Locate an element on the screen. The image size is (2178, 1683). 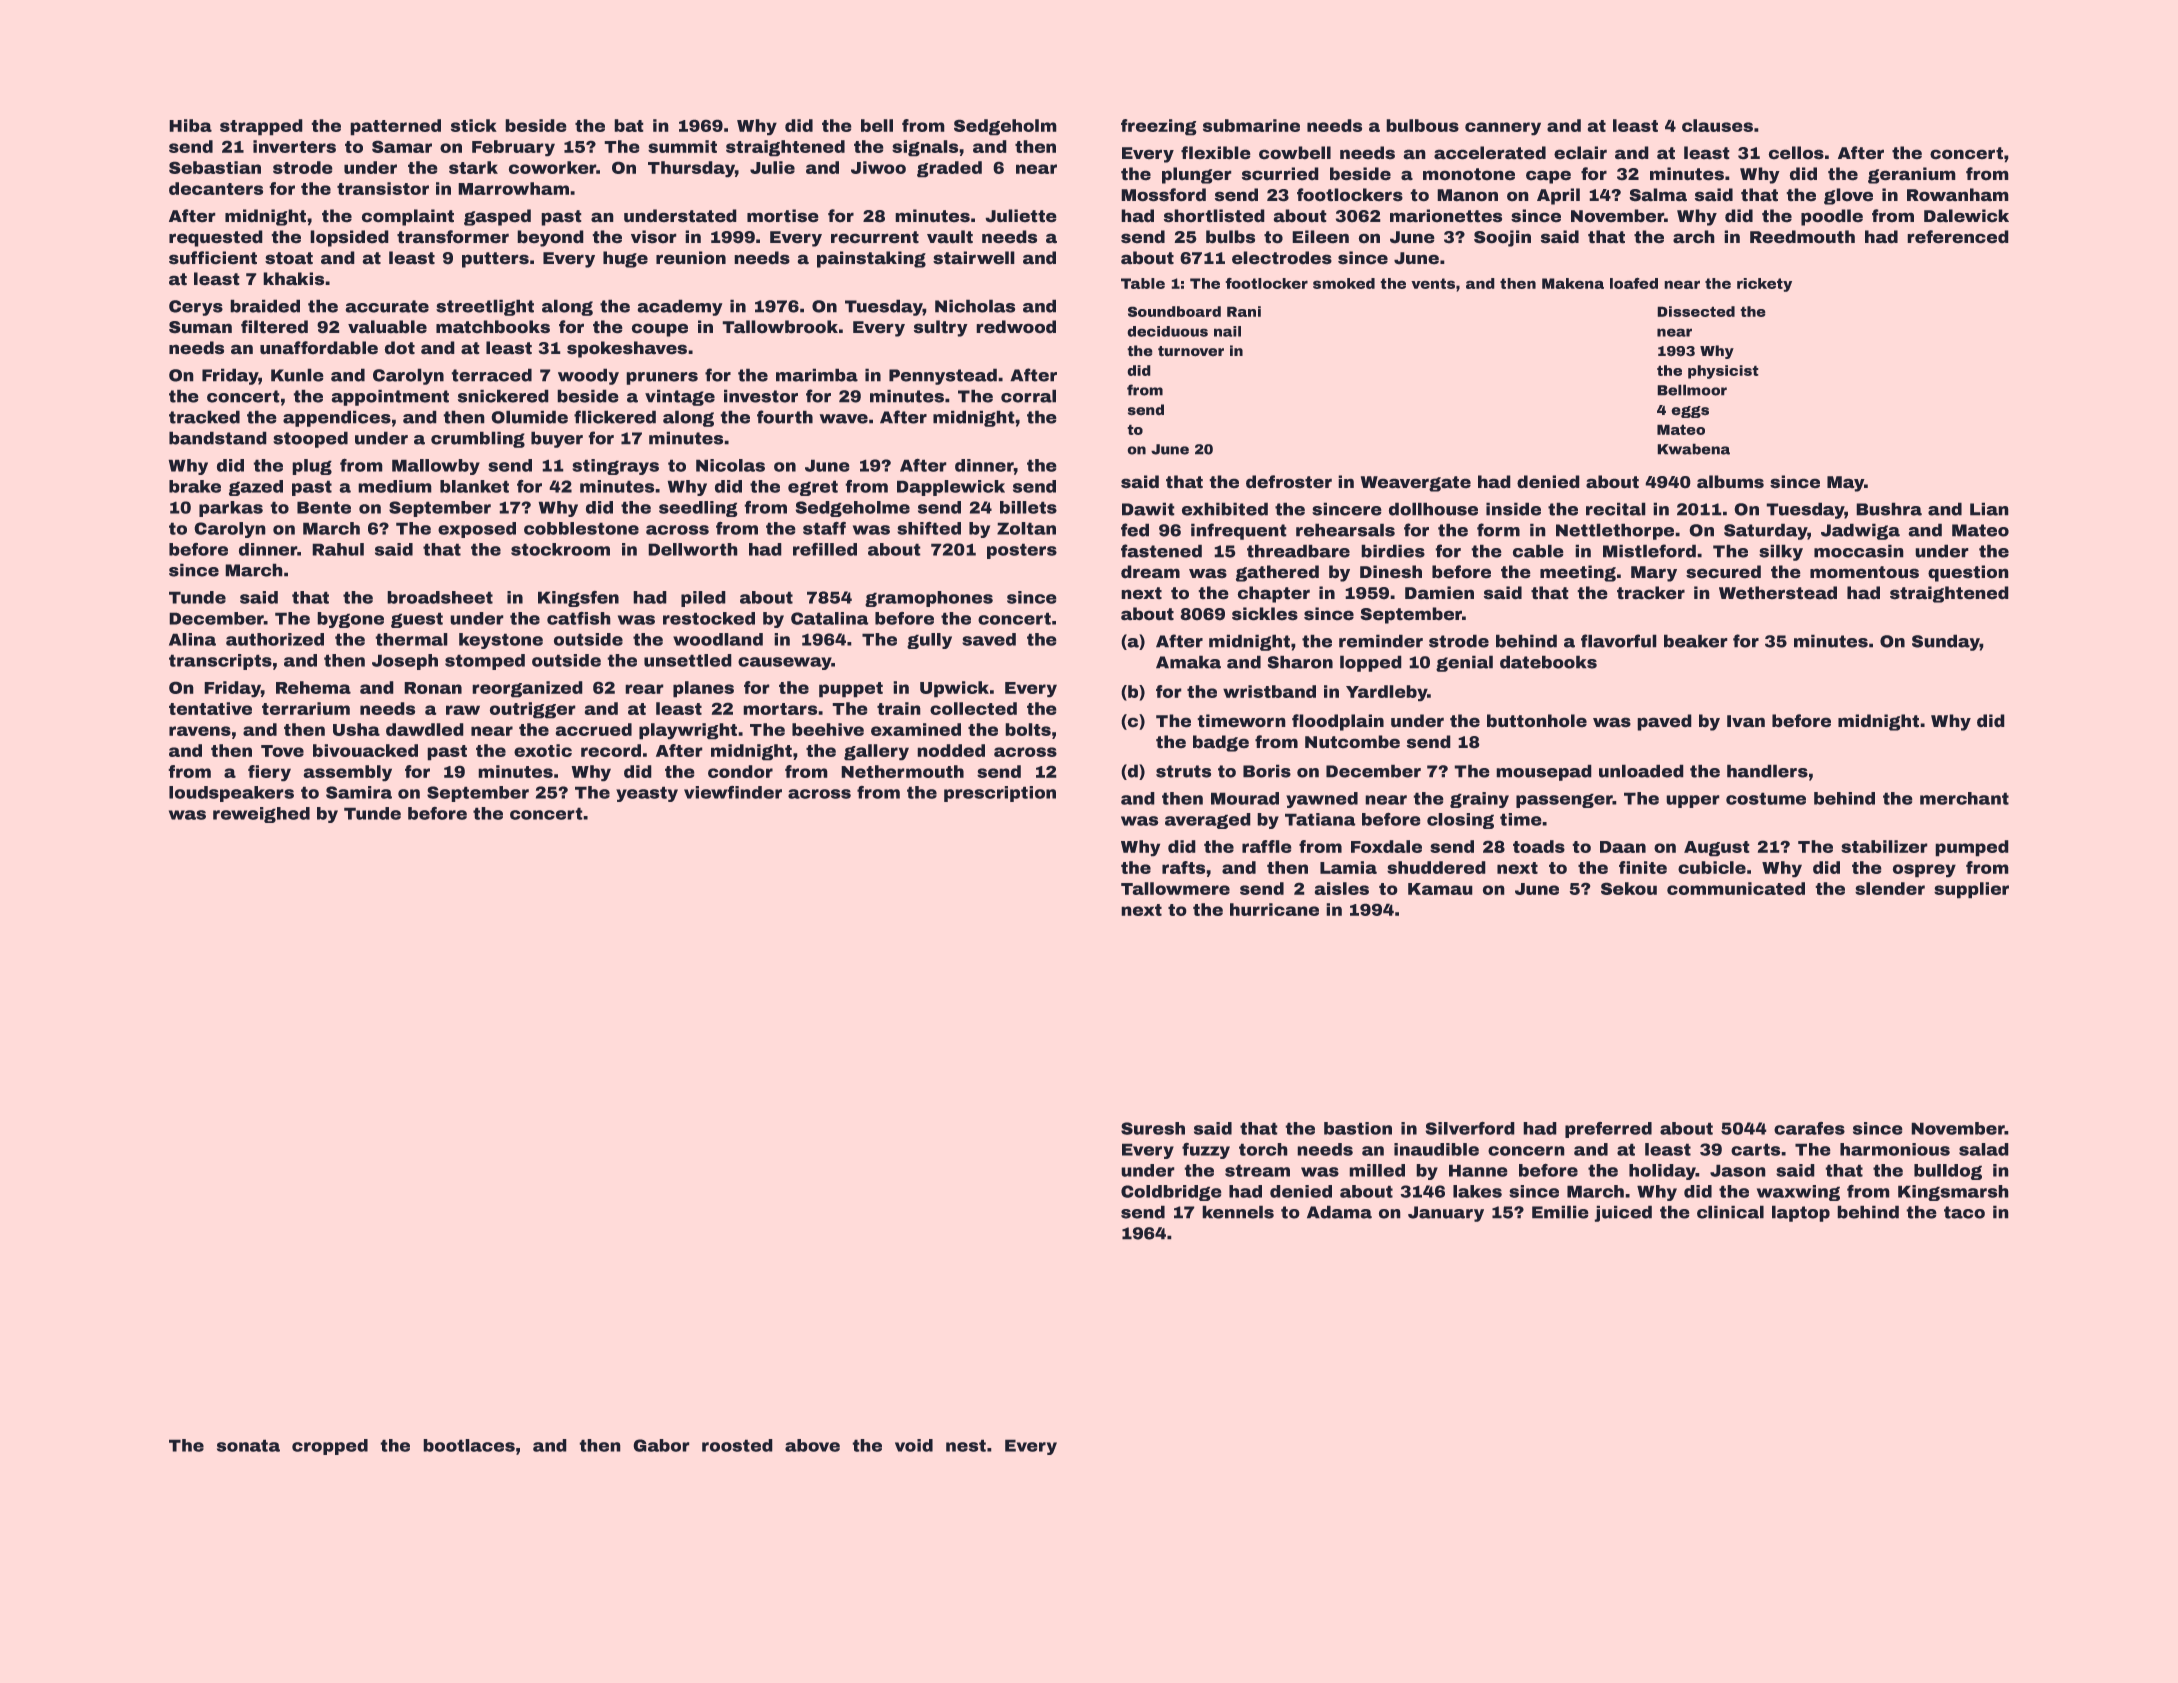
nest is located at coordinates (966, 1445).
